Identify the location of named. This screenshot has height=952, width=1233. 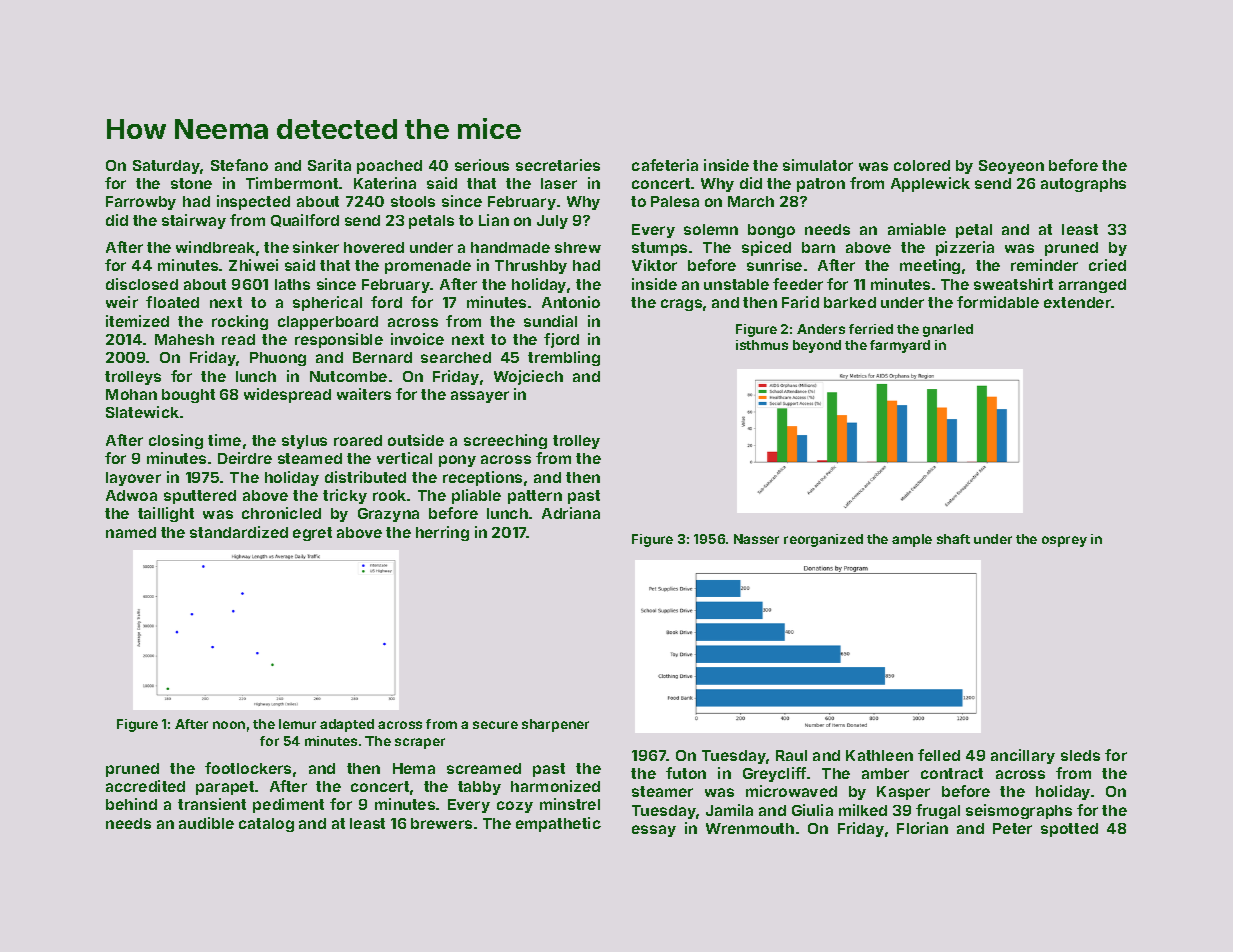
(131, 532).
